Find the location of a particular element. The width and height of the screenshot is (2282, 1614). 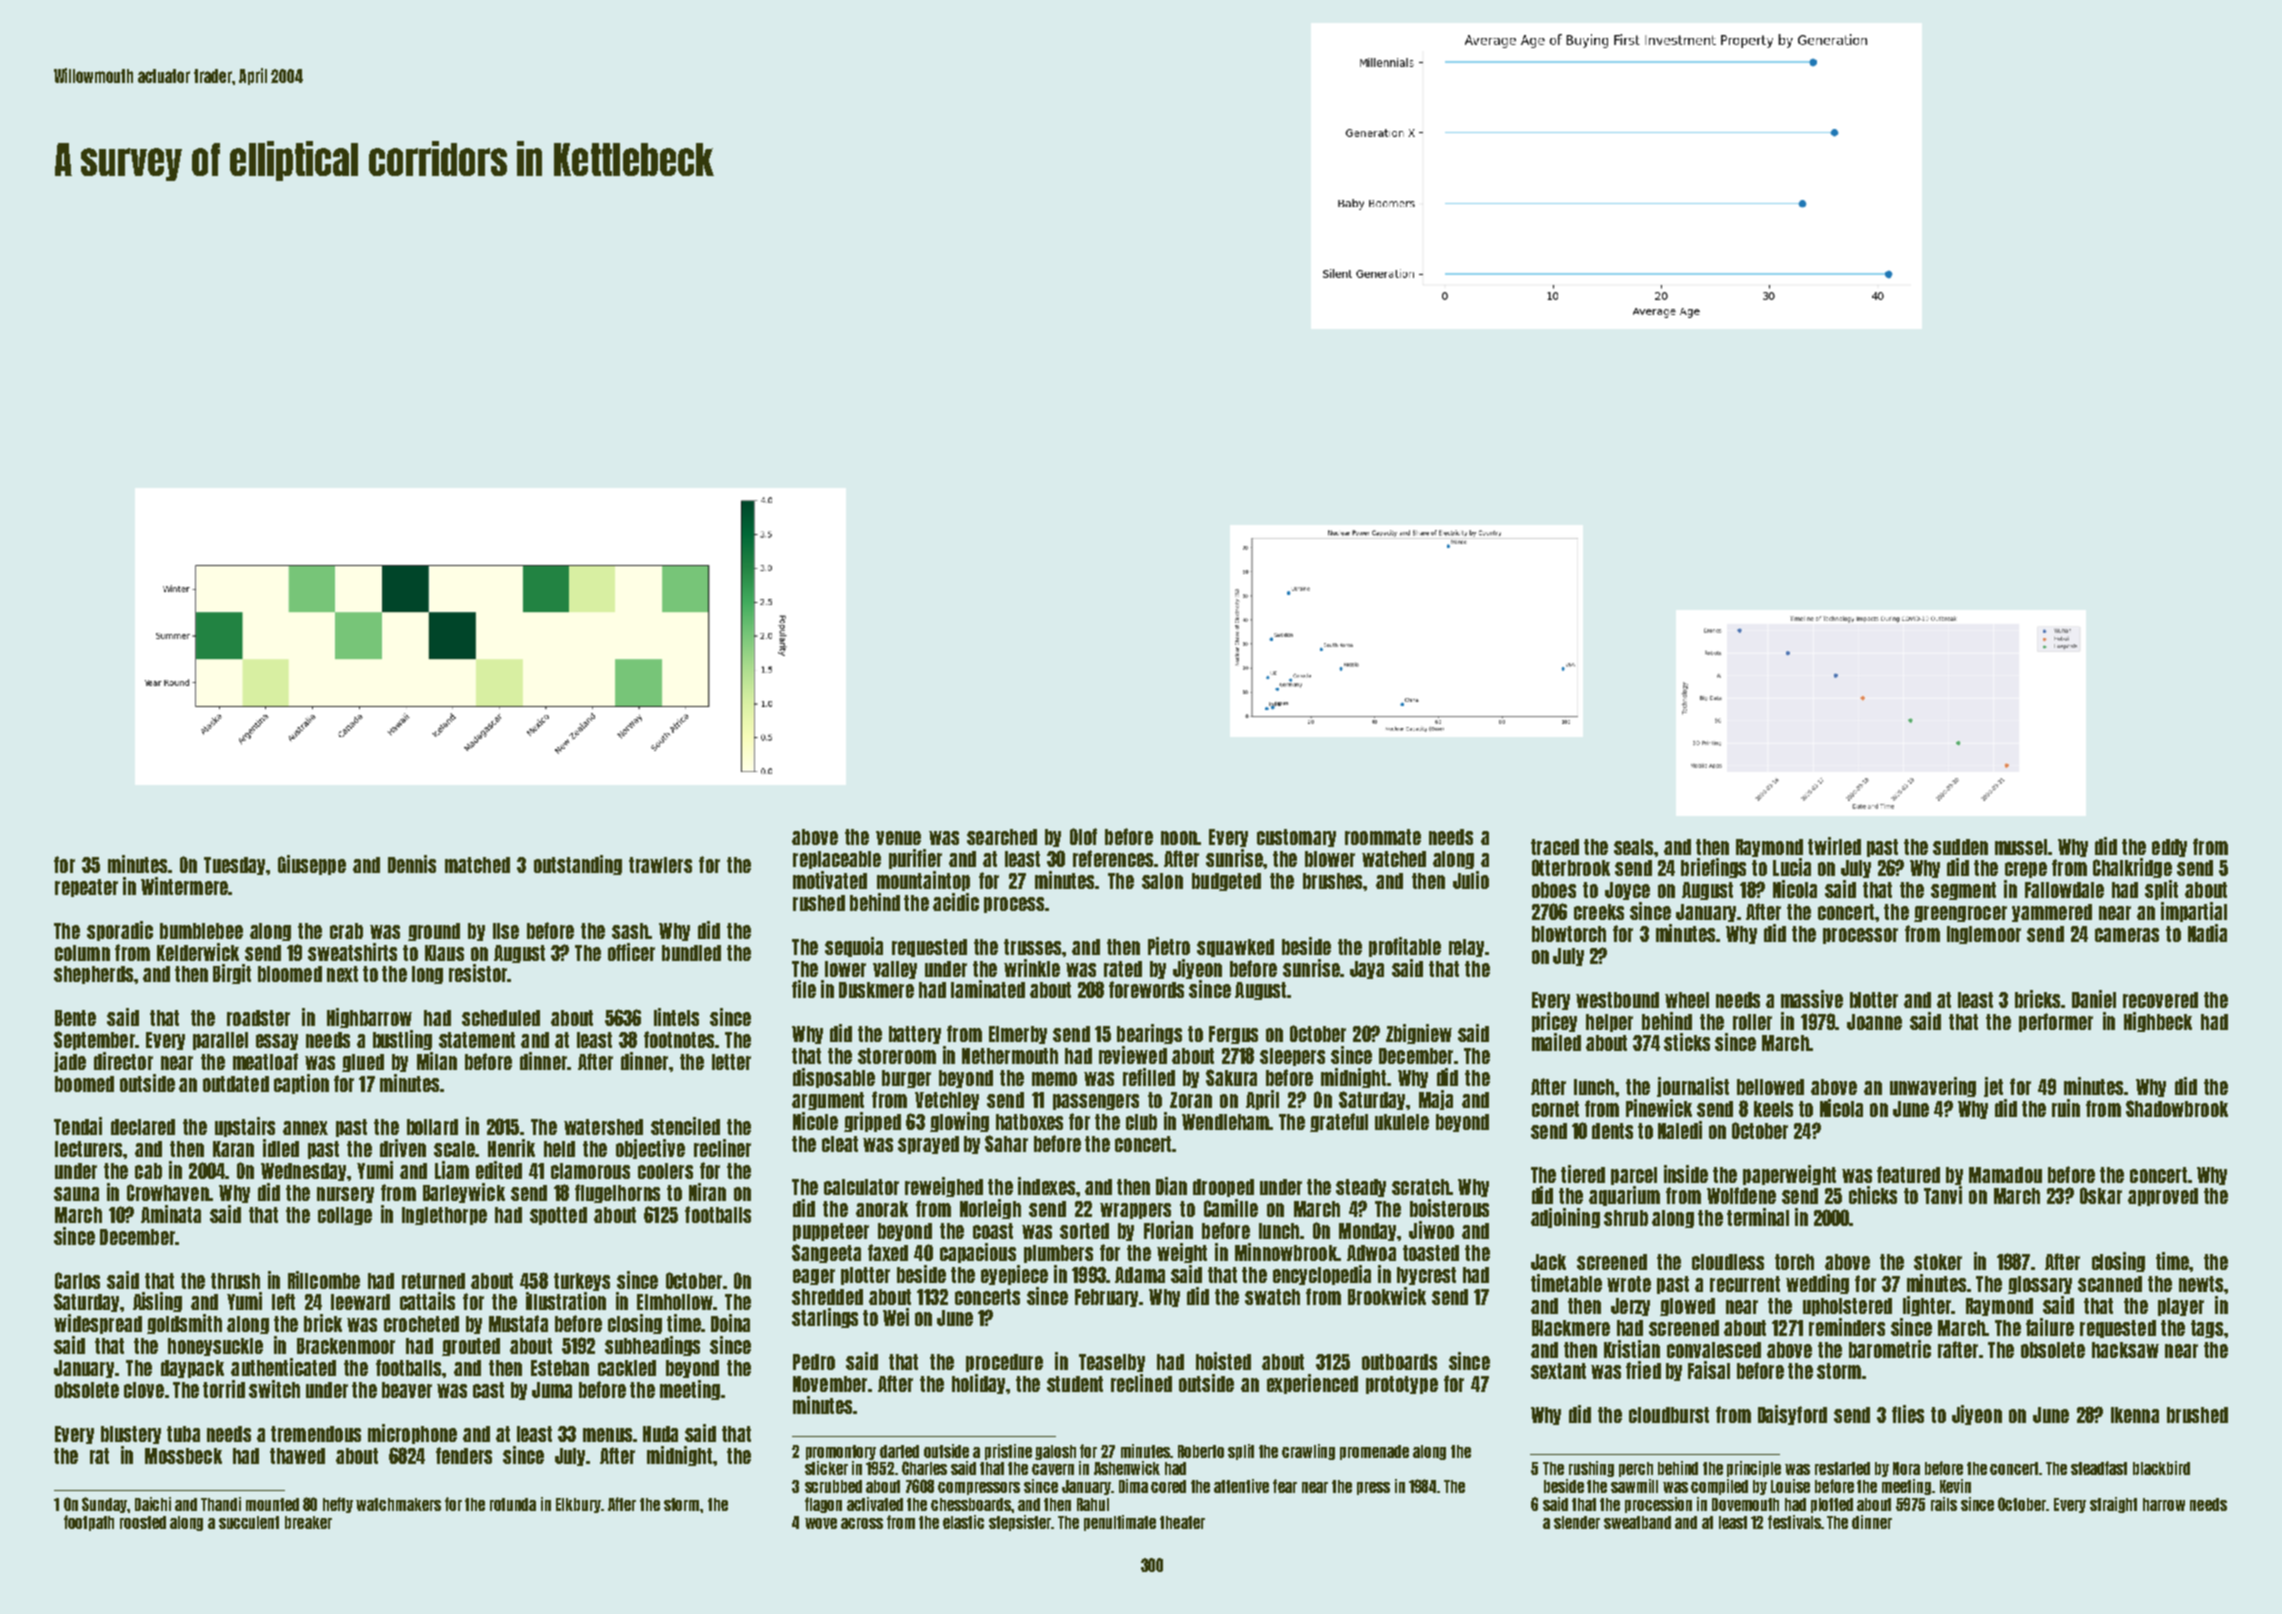

matched is located at coordinates (477, 865).
